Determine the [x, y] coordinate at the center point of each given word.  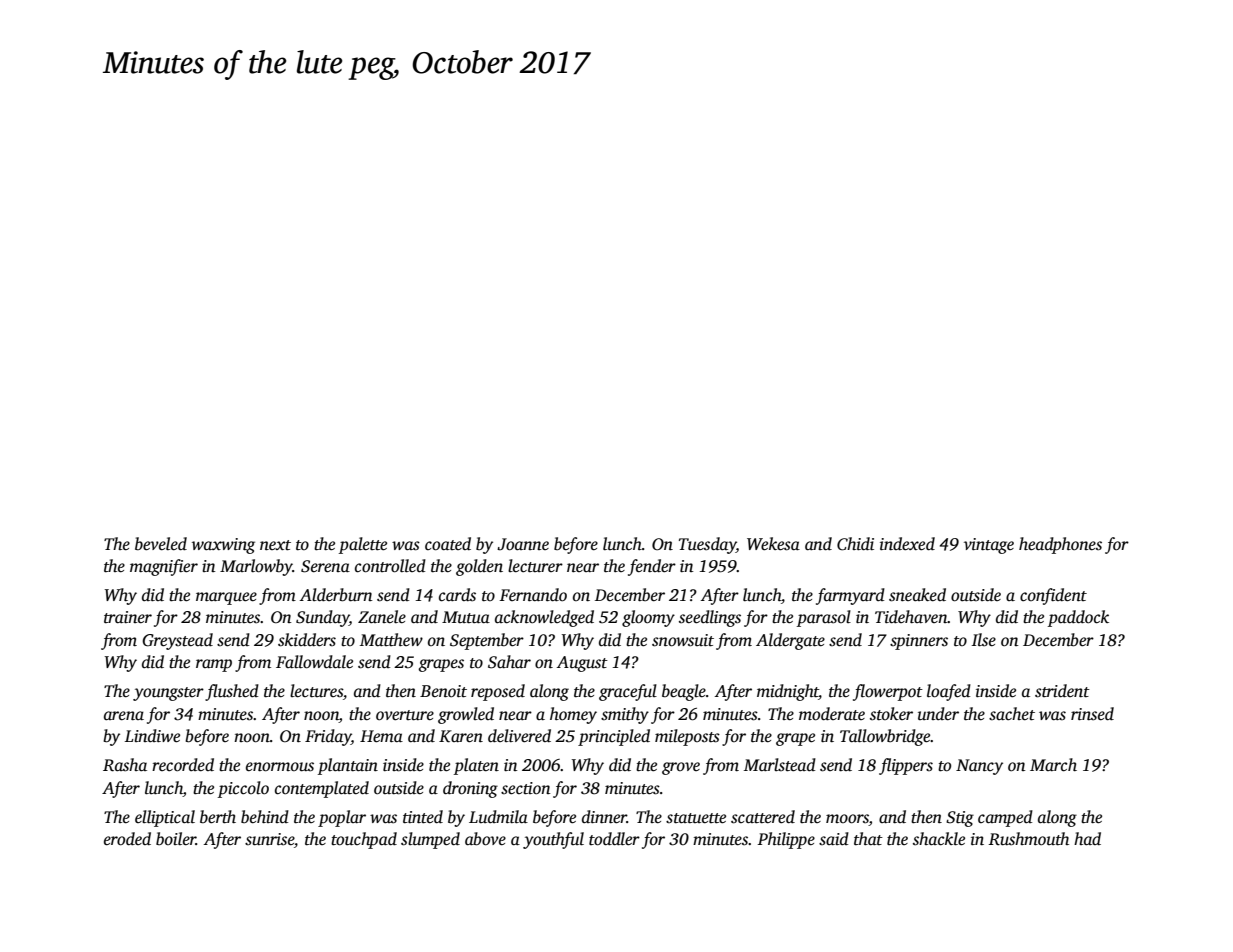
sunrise [269, 839]
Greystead [177, 641]
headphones [1060, 545]
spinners [919, 642]
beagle [684, 692]
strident [1062, 691]
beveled [161, 544]
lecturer [535, 566]
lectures [316, 691]
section [526, 788]
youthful [553, 840]
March [1053, 765]
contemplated [322, 789]
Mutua [466, 617]
